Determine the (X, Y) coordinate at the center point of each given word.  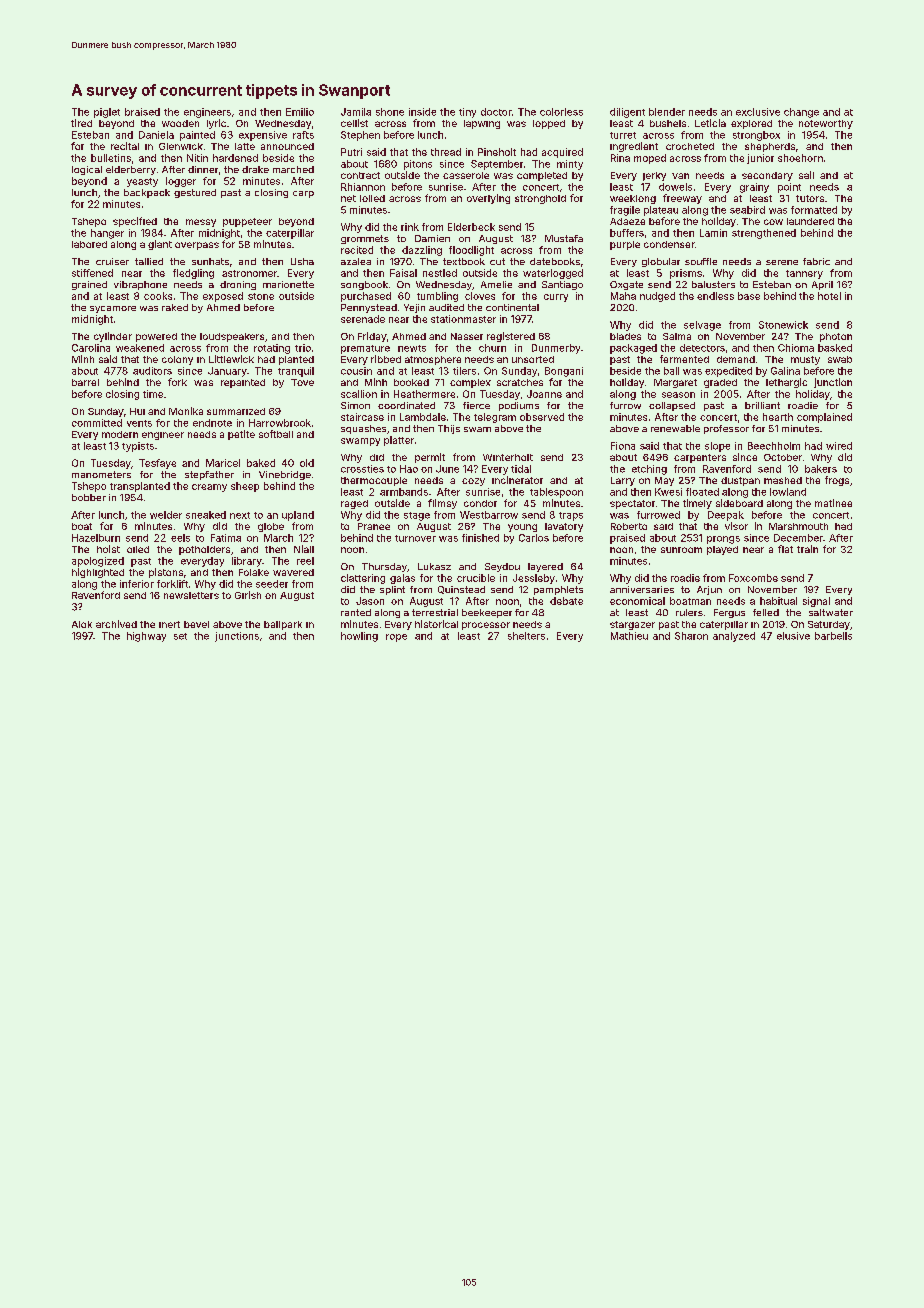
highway (146, 637)
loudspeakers (232, 337)
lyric (216, 124)
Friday (372, 337)
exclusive (758, 112)
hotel (829, 296)
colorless (561, 112)
